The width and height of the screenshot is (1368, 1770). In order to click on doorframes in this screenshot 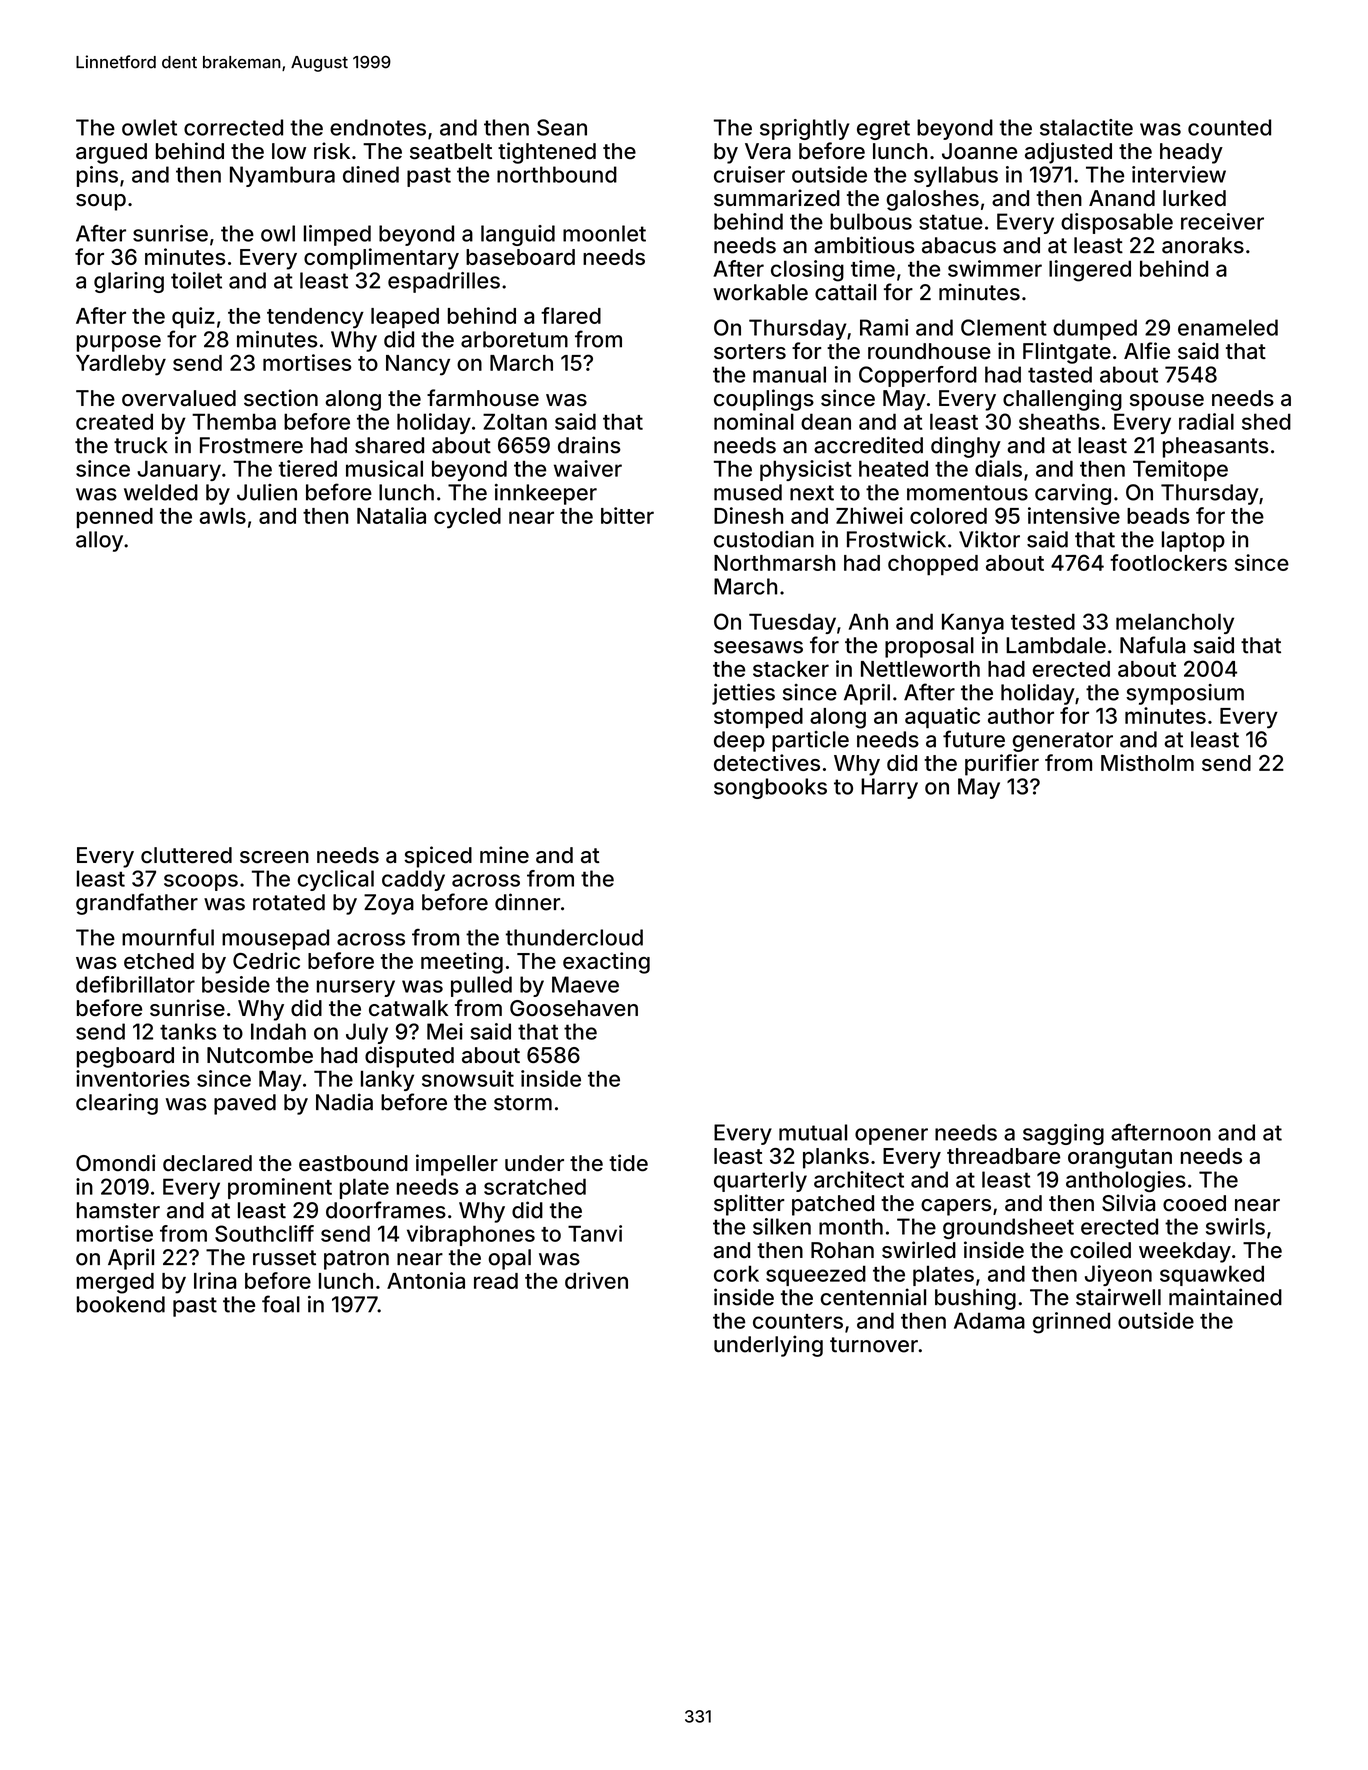, I will do `click(386, 1210)`.
